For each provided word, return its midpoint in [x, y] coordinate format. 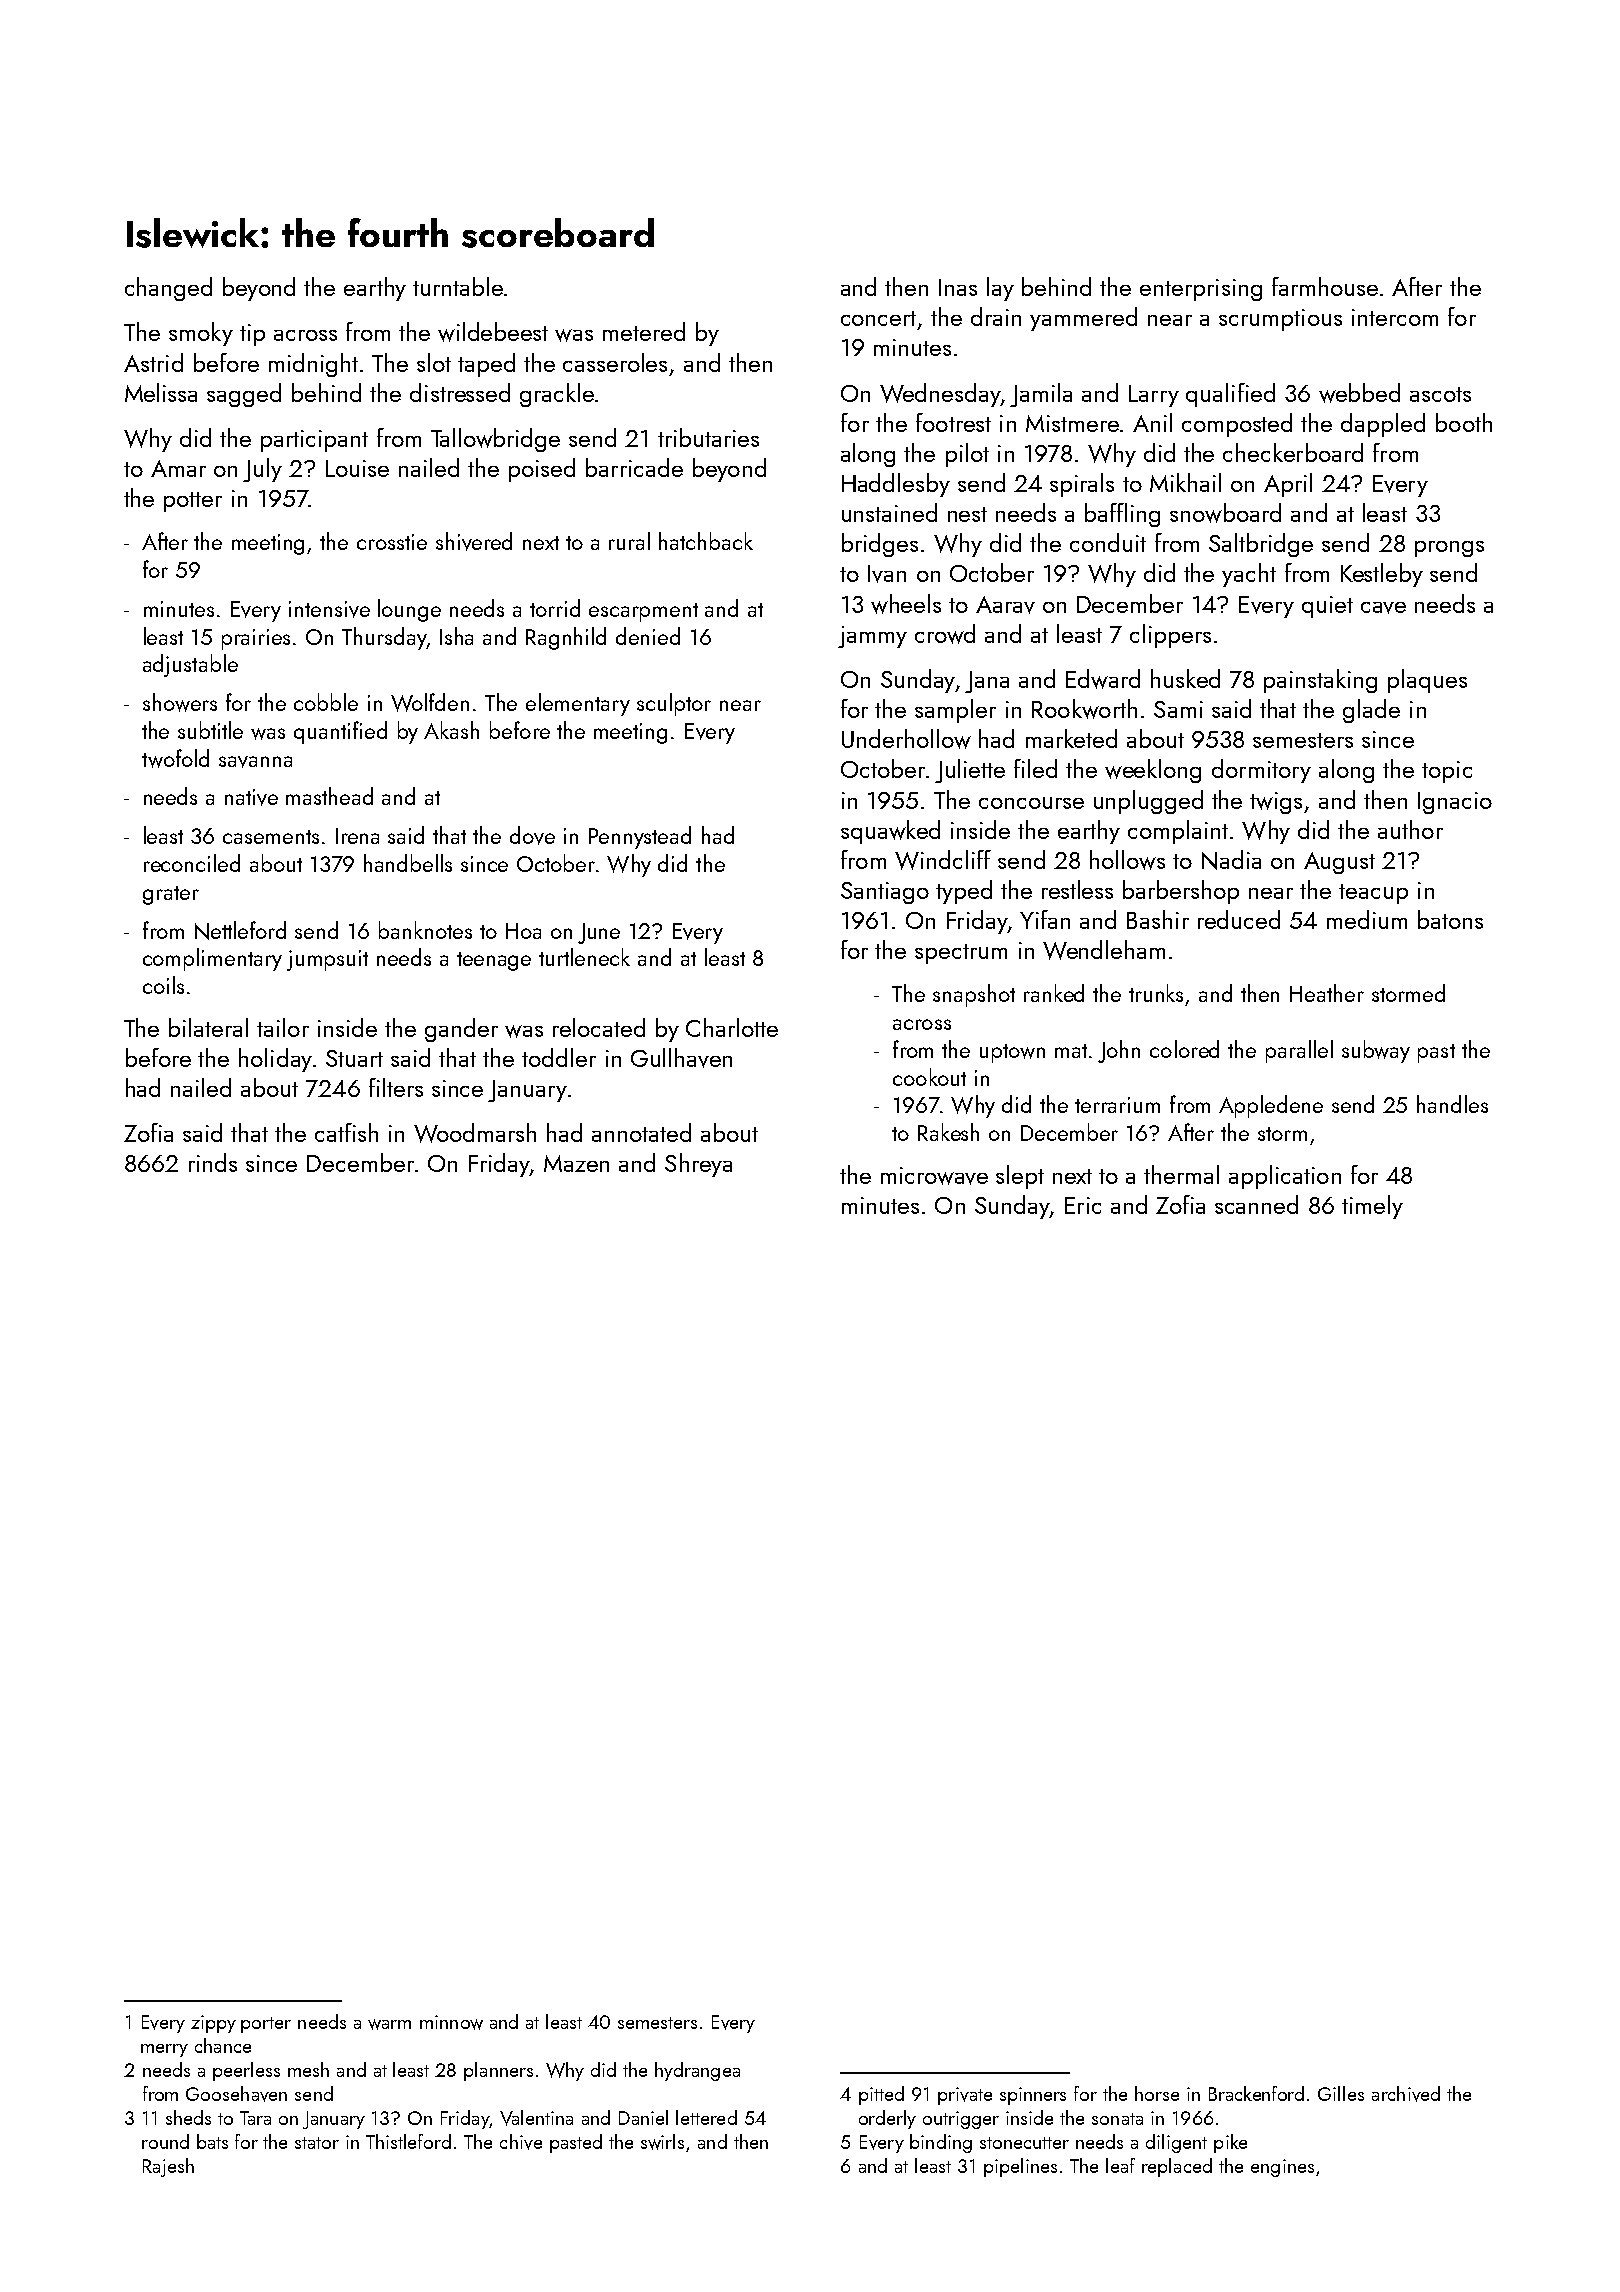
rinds [213, 1162]
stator [317, 2143]
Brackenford [1256, 2093]
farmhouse [1325, 286]
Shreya [698, 1165]
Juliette [970, 771]
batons [1450, 919]
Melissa [161, 392]
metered [644, 331]
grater [171, 895]
